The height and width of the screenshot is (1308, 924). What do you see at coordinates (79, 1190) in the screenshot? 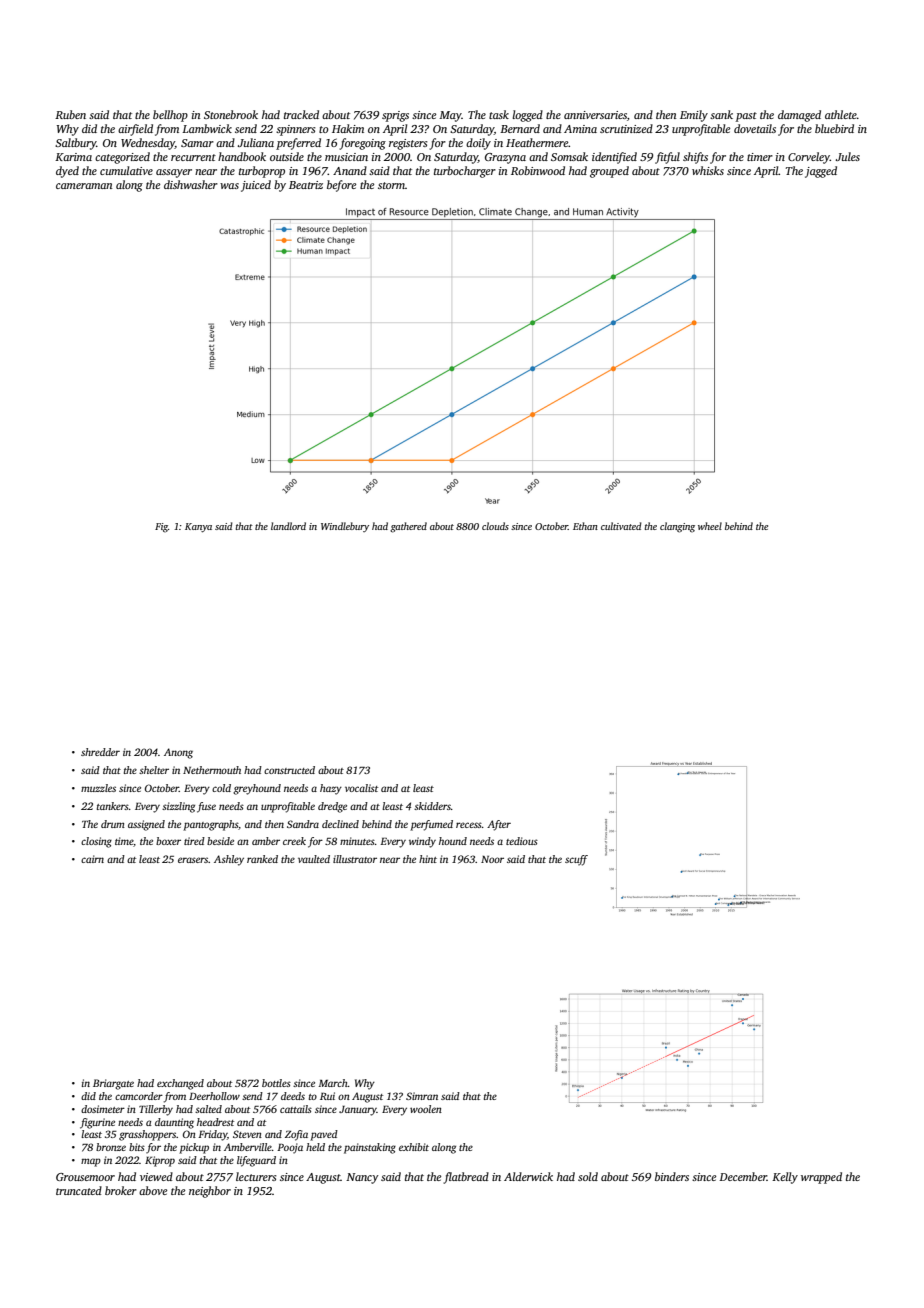
I see `truncated` at bounding box center [79, 1190].
